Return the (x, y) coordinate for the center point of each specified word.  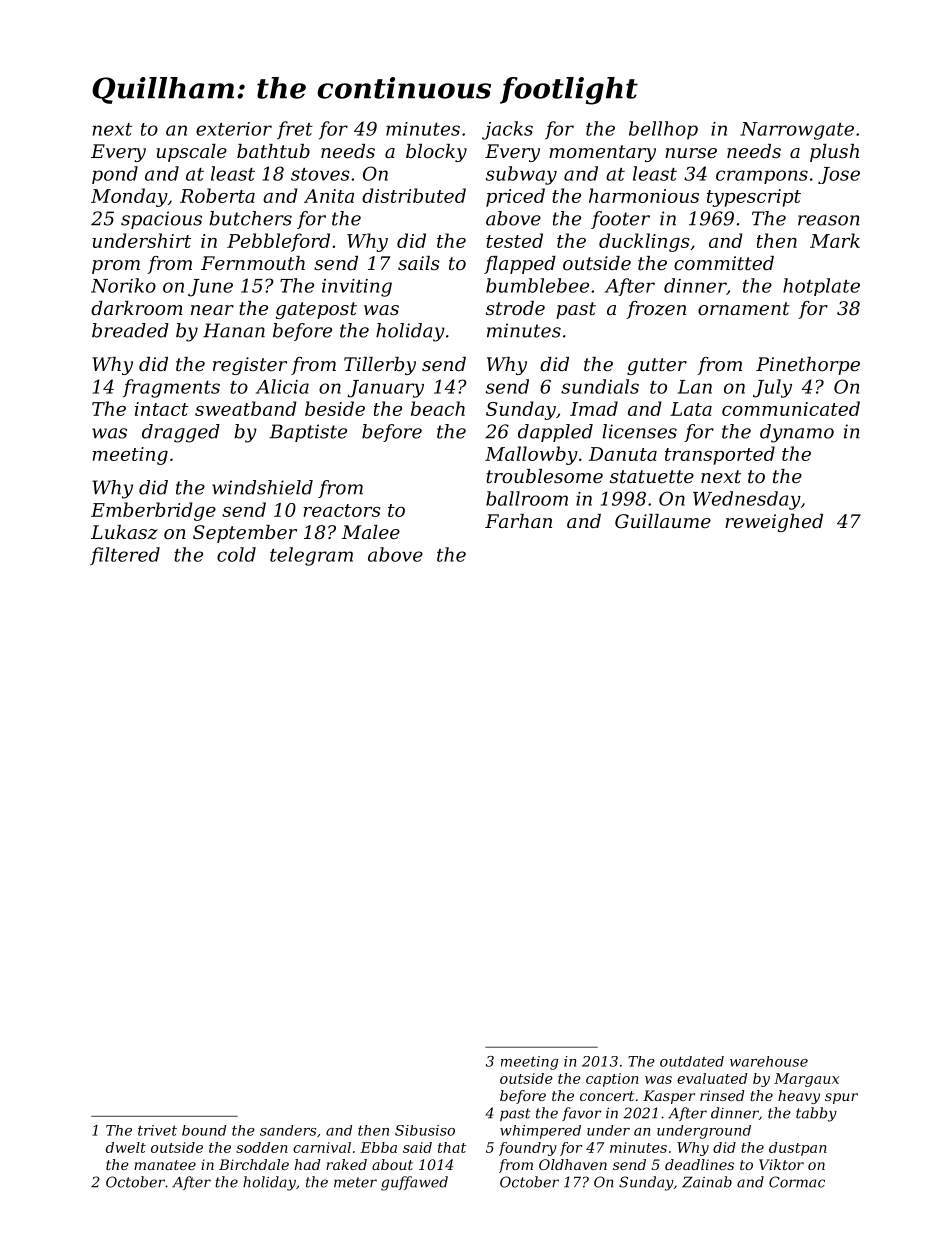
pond (115, 175)
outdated (692, 1061)
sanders (288, 1130)
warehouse (769, 1061)
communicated (791, 408)
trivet (157, 1130)
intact (161, 409)
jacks (507, 130)
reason (829, 220)
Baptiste (308, 433)
